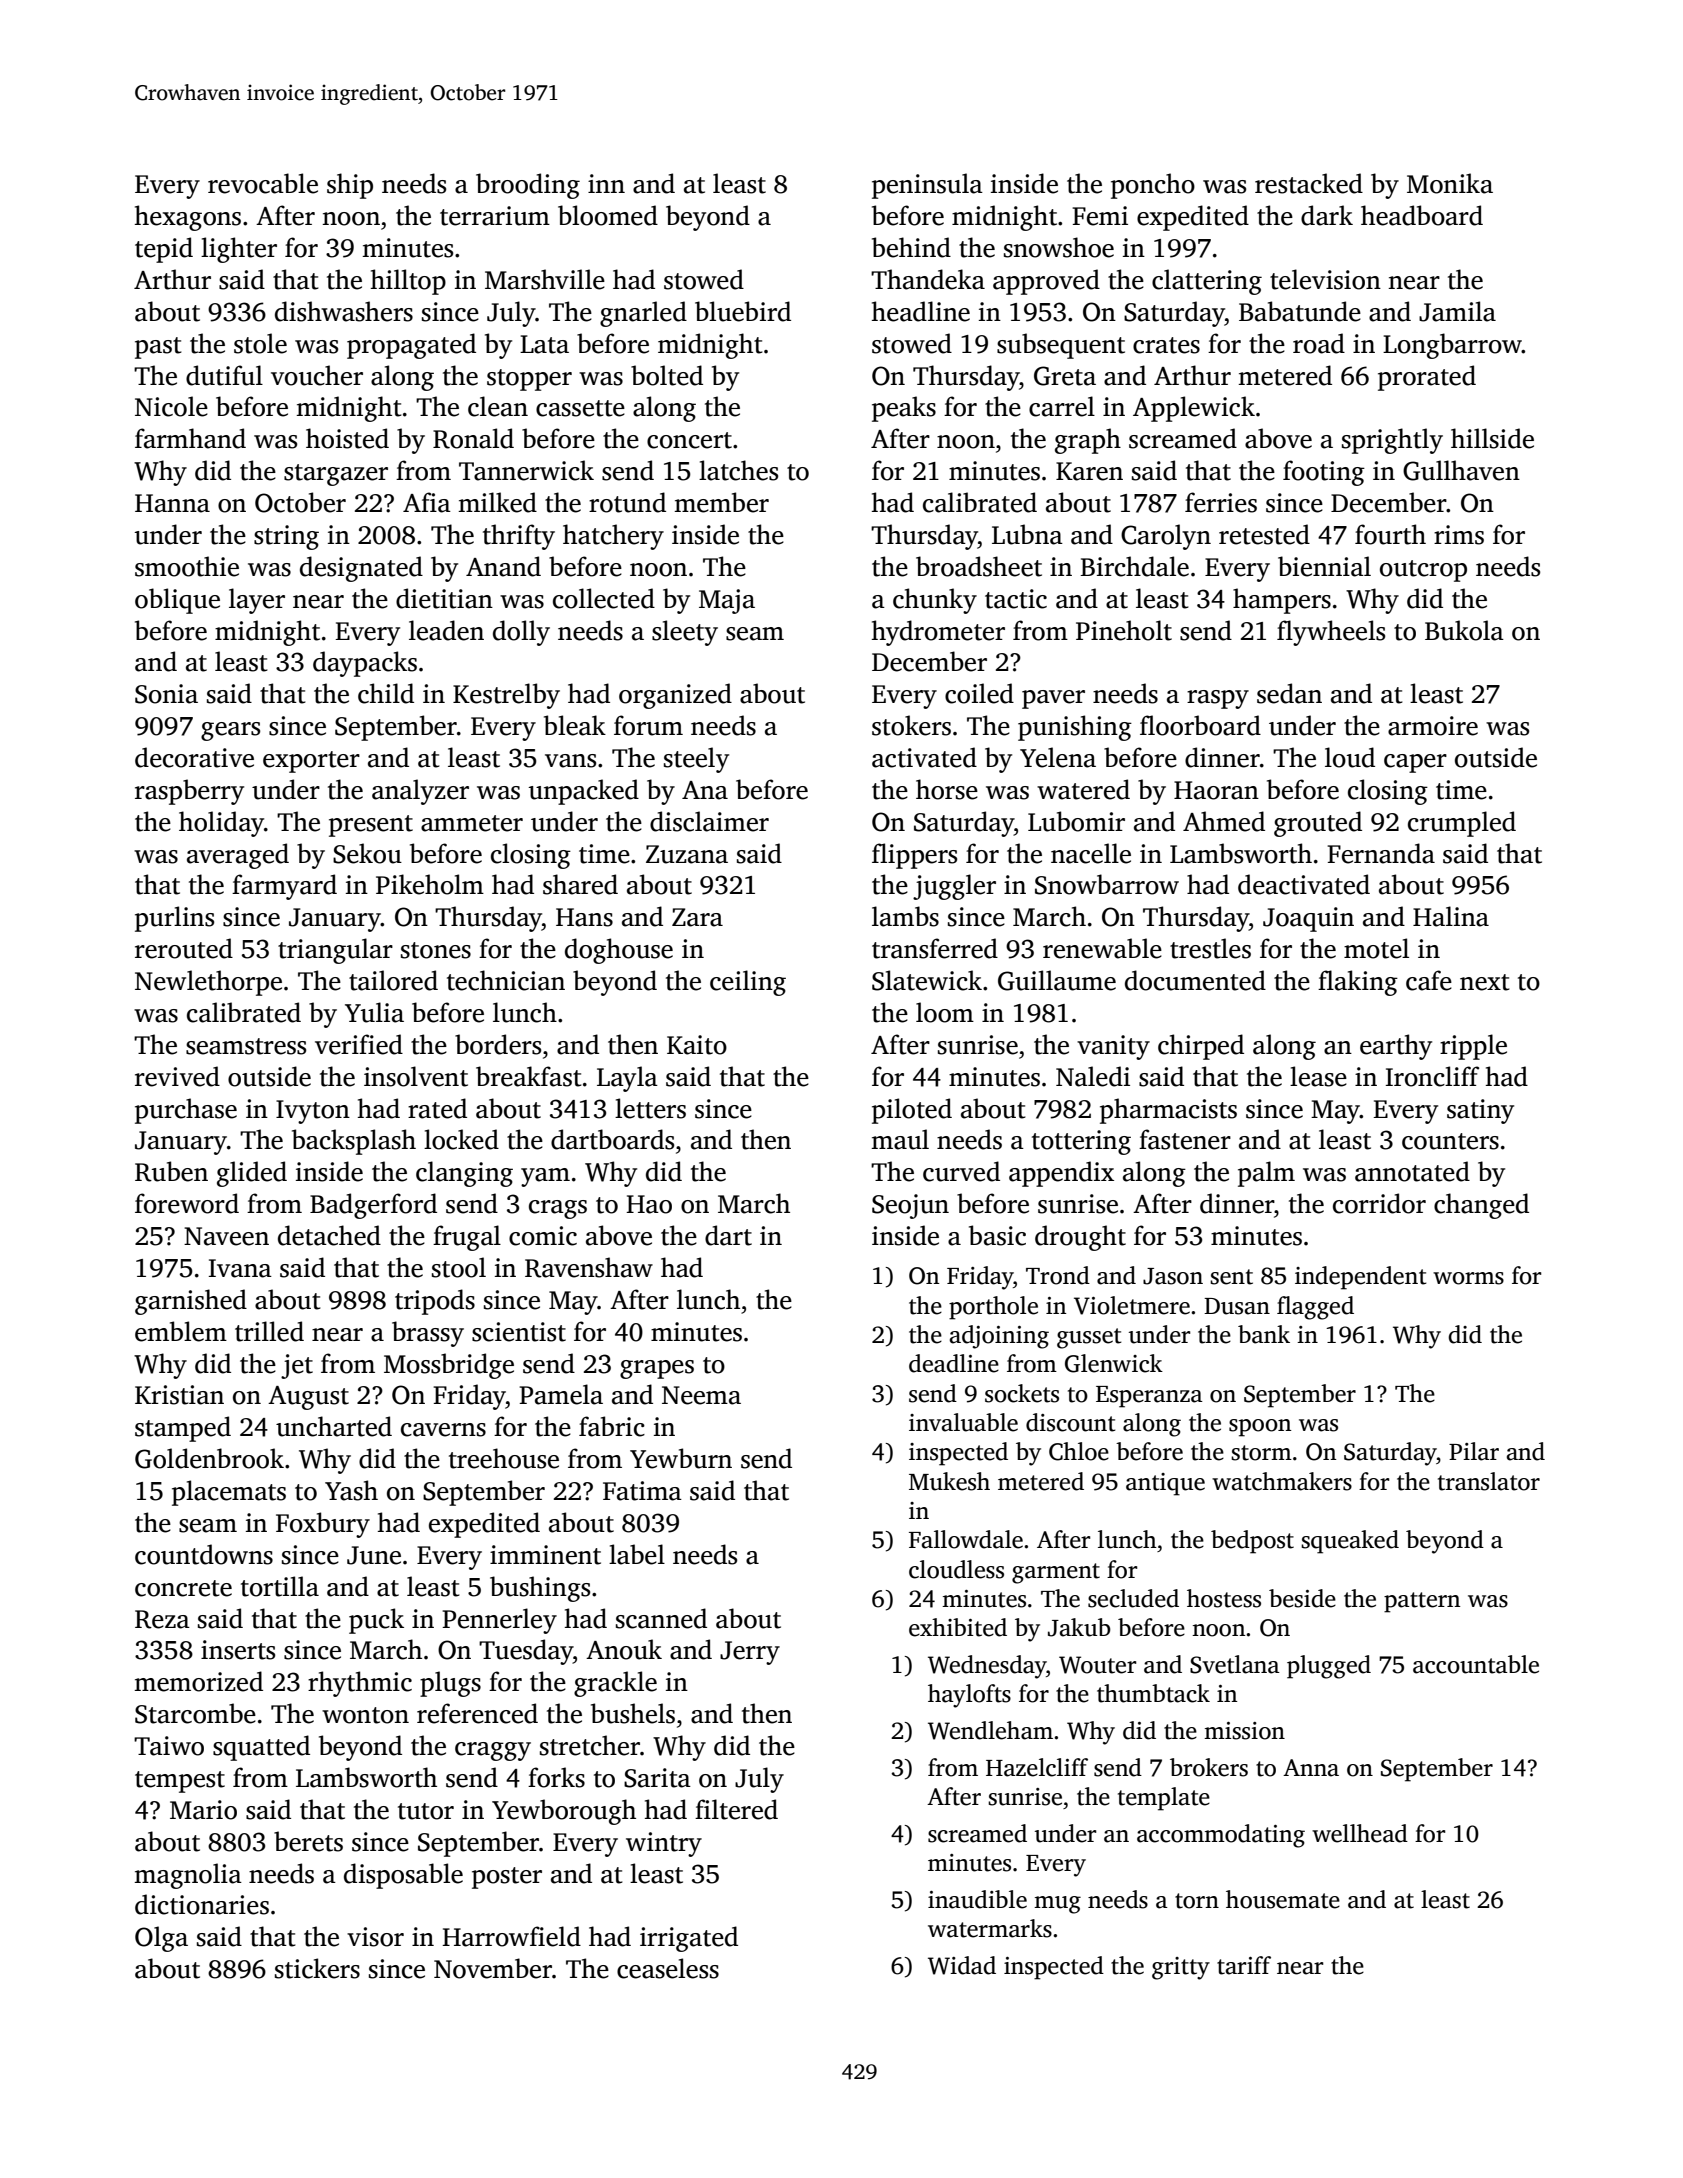 The image size is (1683, 2178). What do you see at coordinates (689, 1939) in the page?
I see `irrigated` at bounding box center [689, 1939].
